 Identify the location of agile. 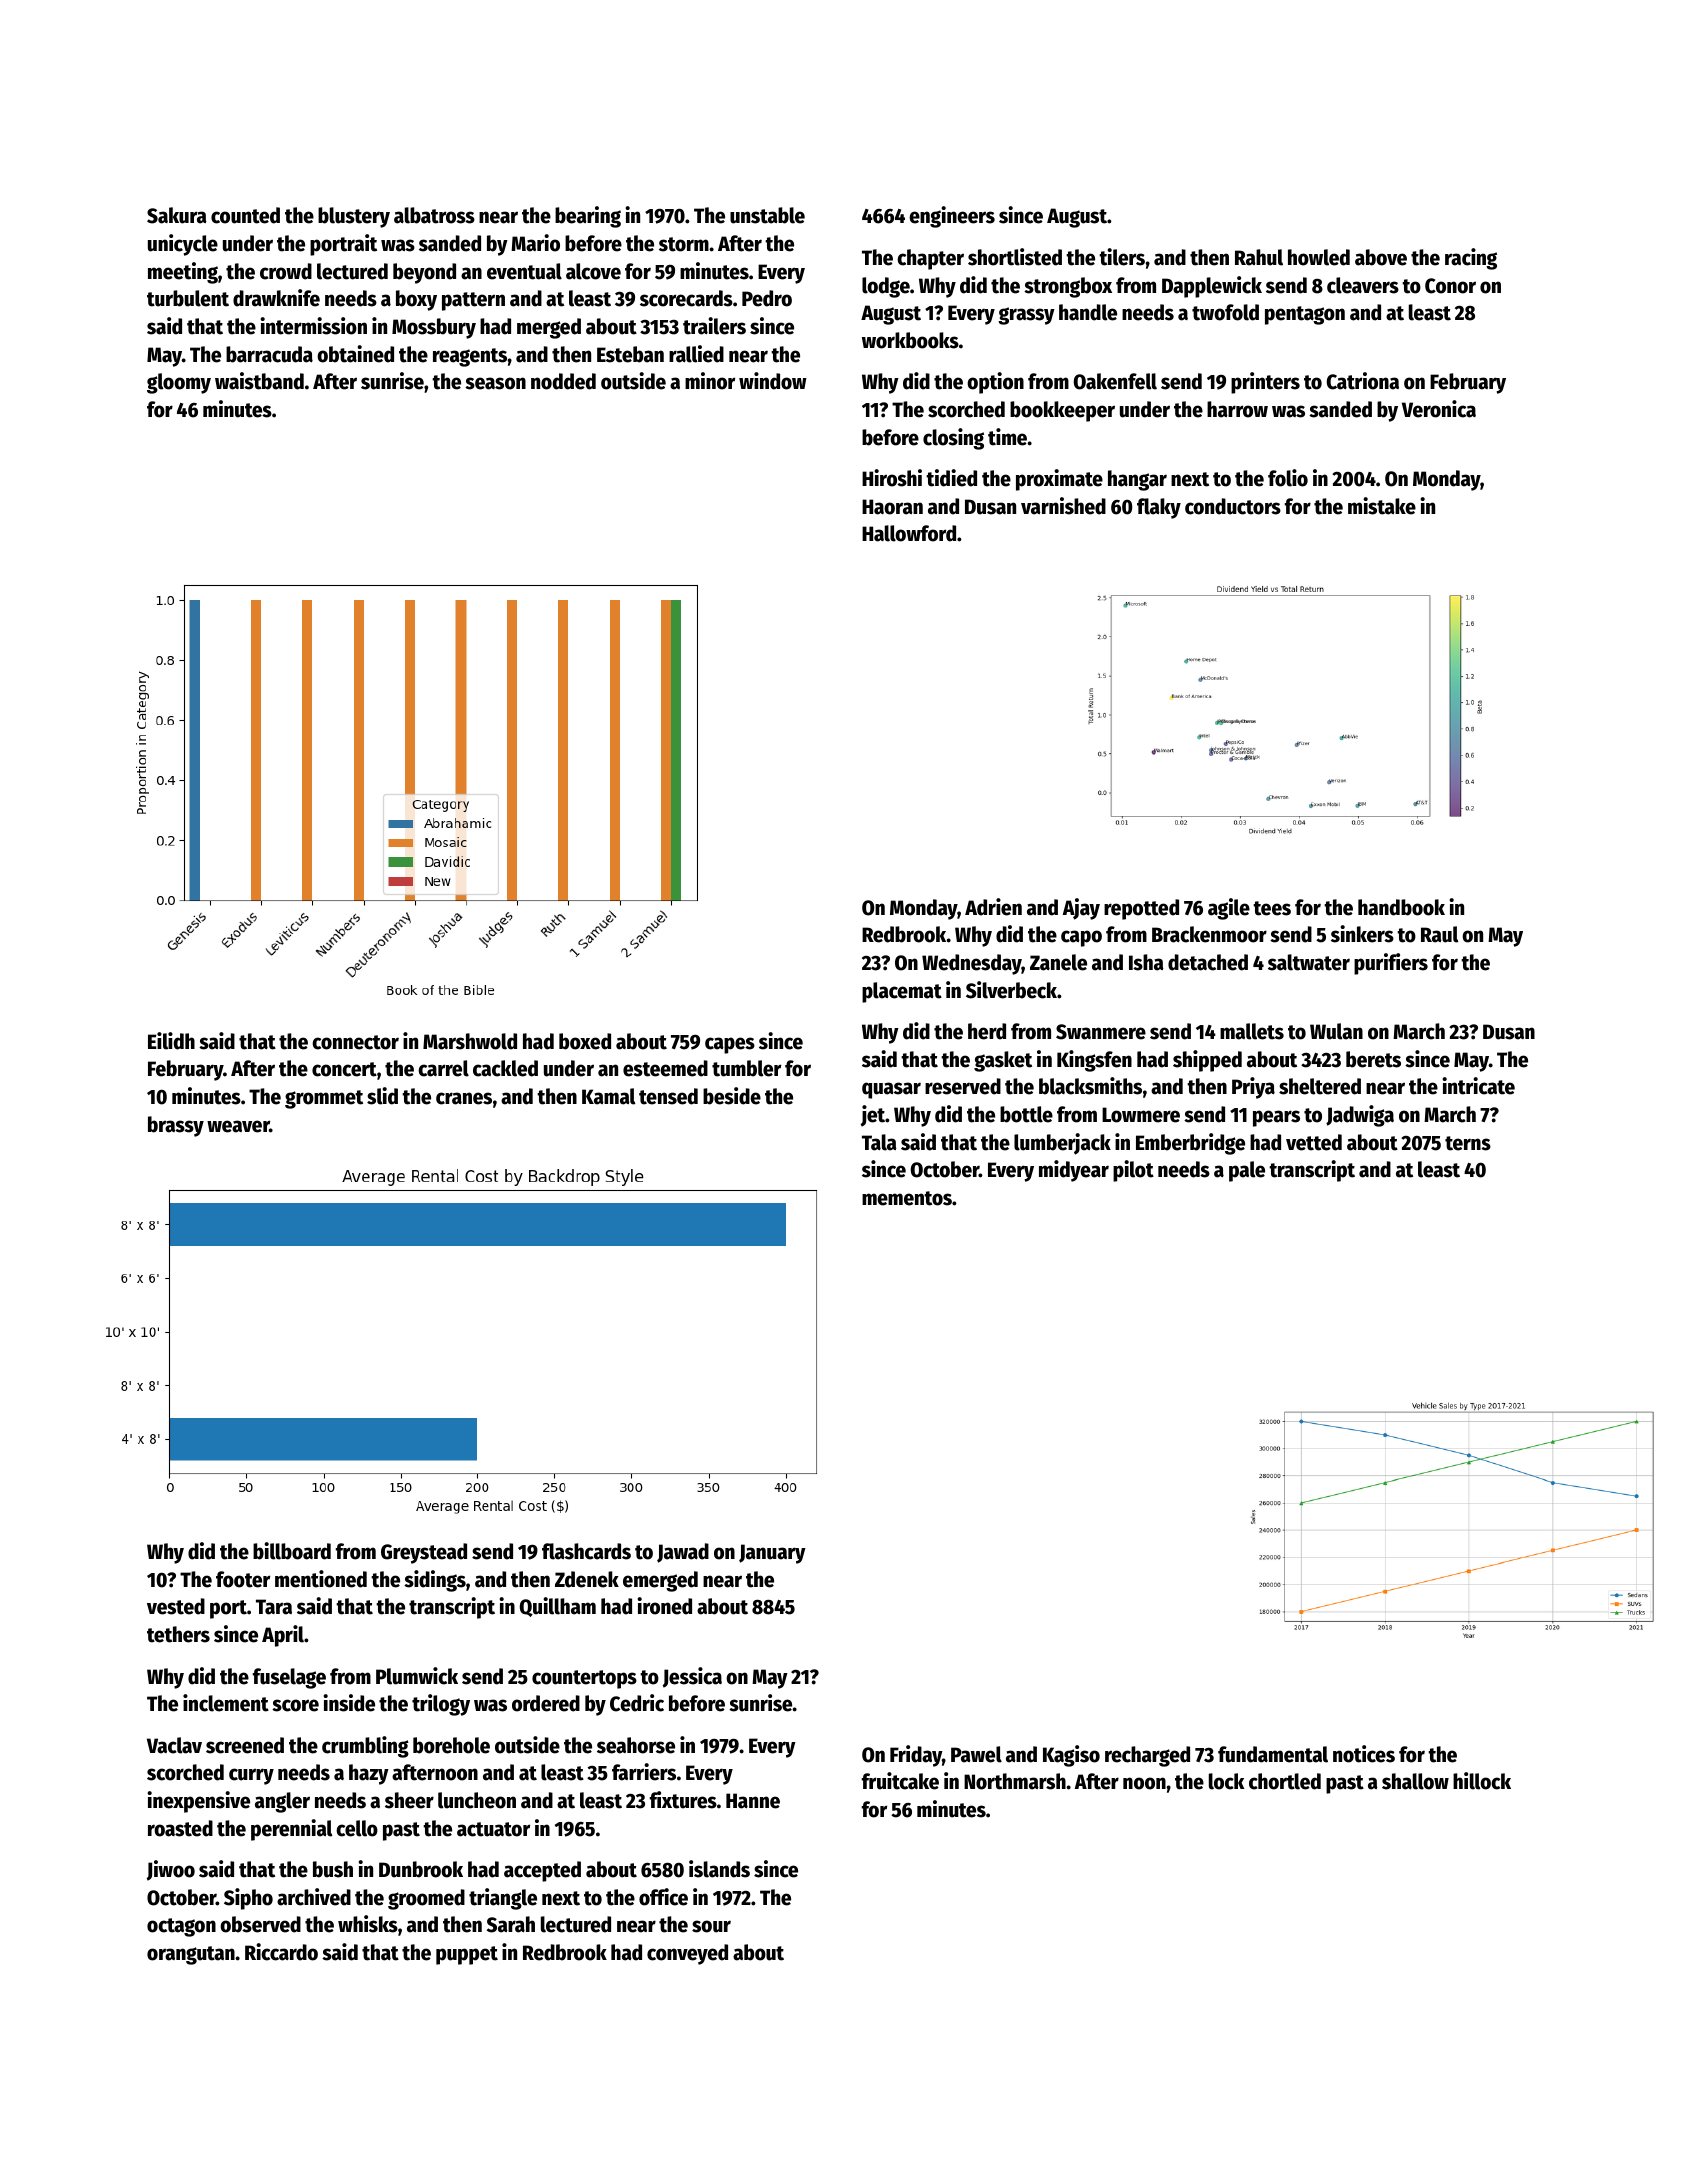
(1229, 909).
